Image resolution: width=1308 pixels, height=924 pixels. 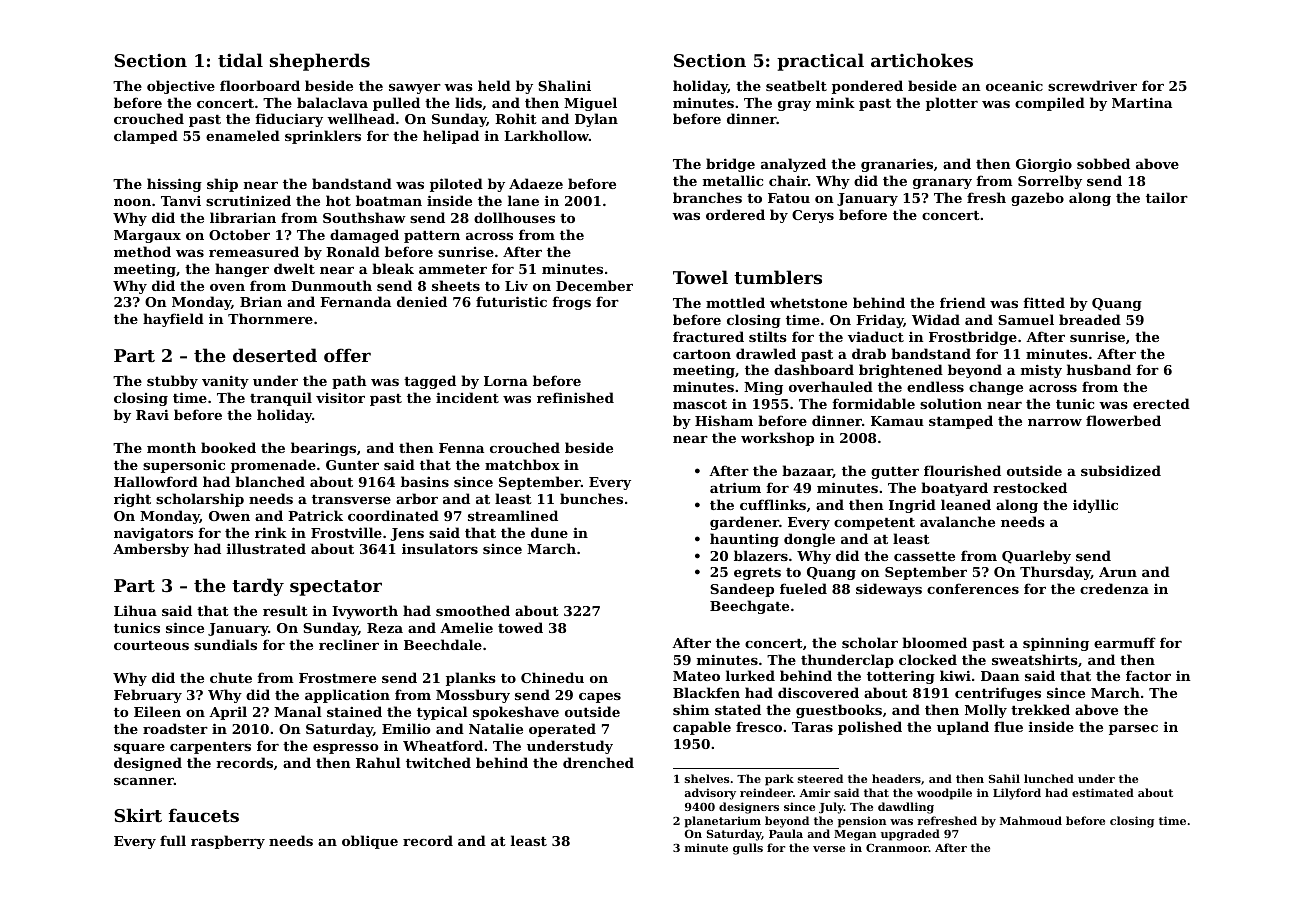 What do you see at coordinates (564, 85) in the image?
I see `Shalini` at bounding box center [564, 85].
